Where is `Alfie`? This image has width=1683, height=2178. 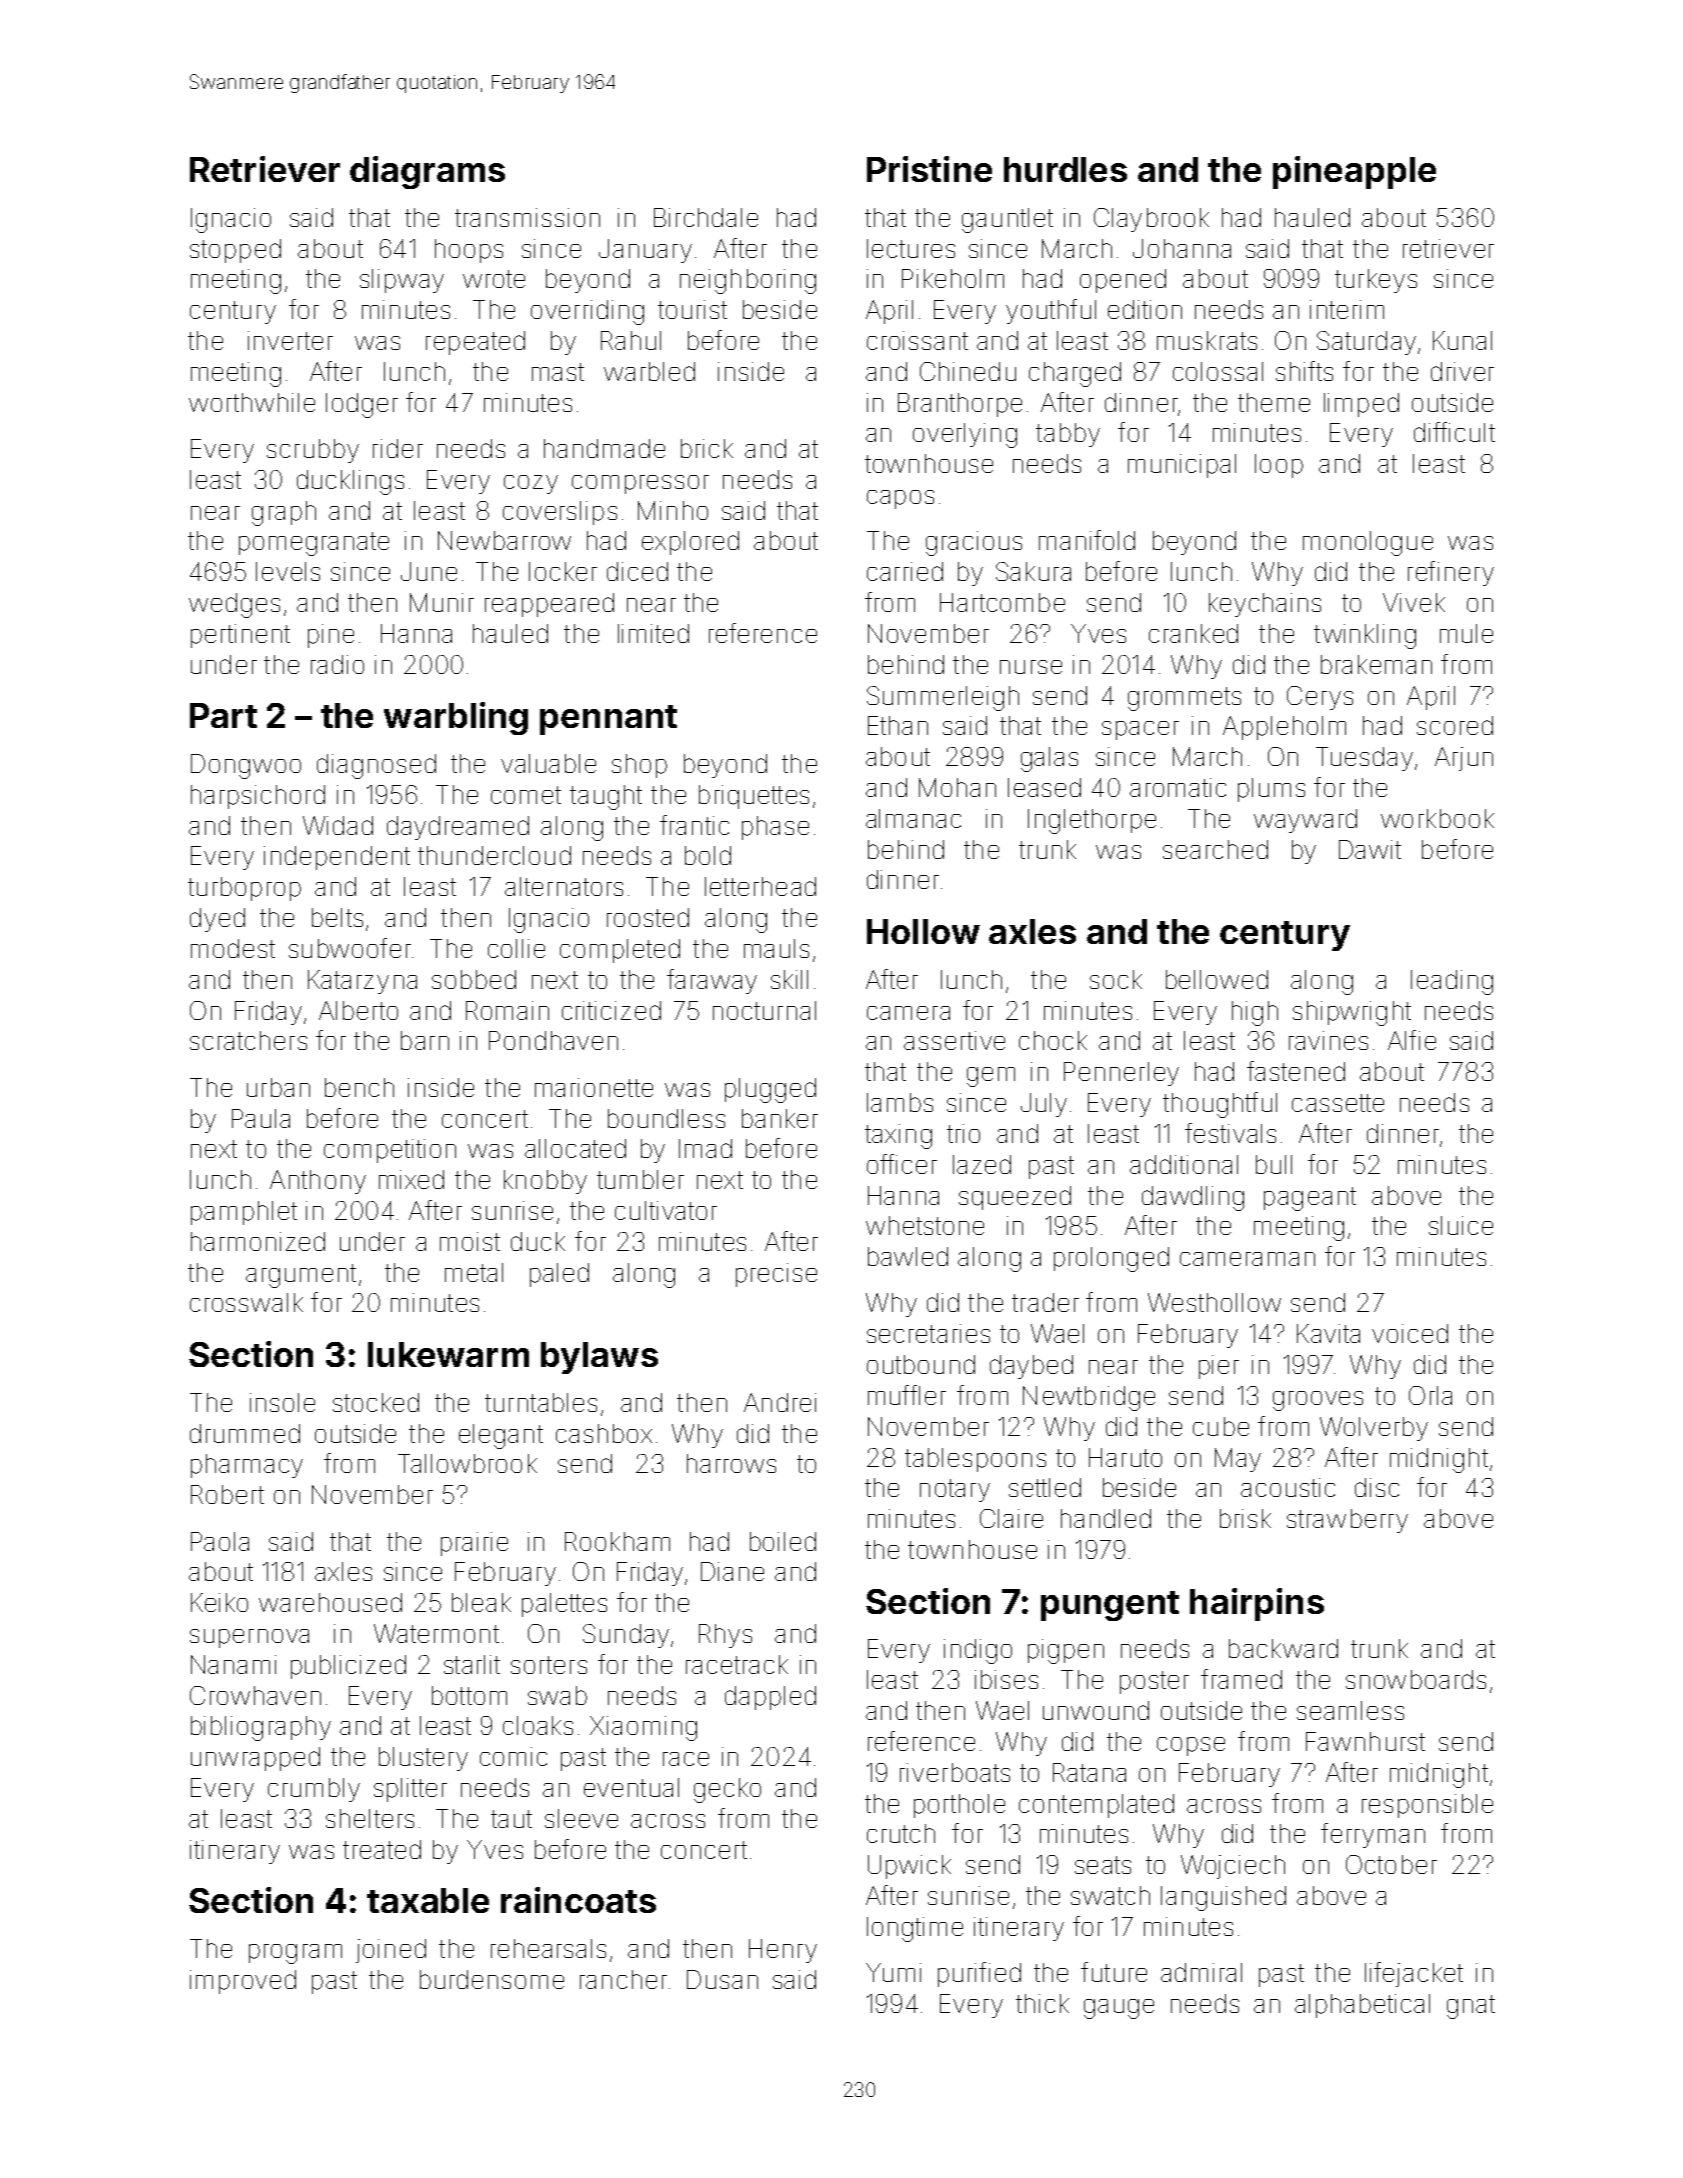 Alfie is located at coordinates (1412, 1040).
